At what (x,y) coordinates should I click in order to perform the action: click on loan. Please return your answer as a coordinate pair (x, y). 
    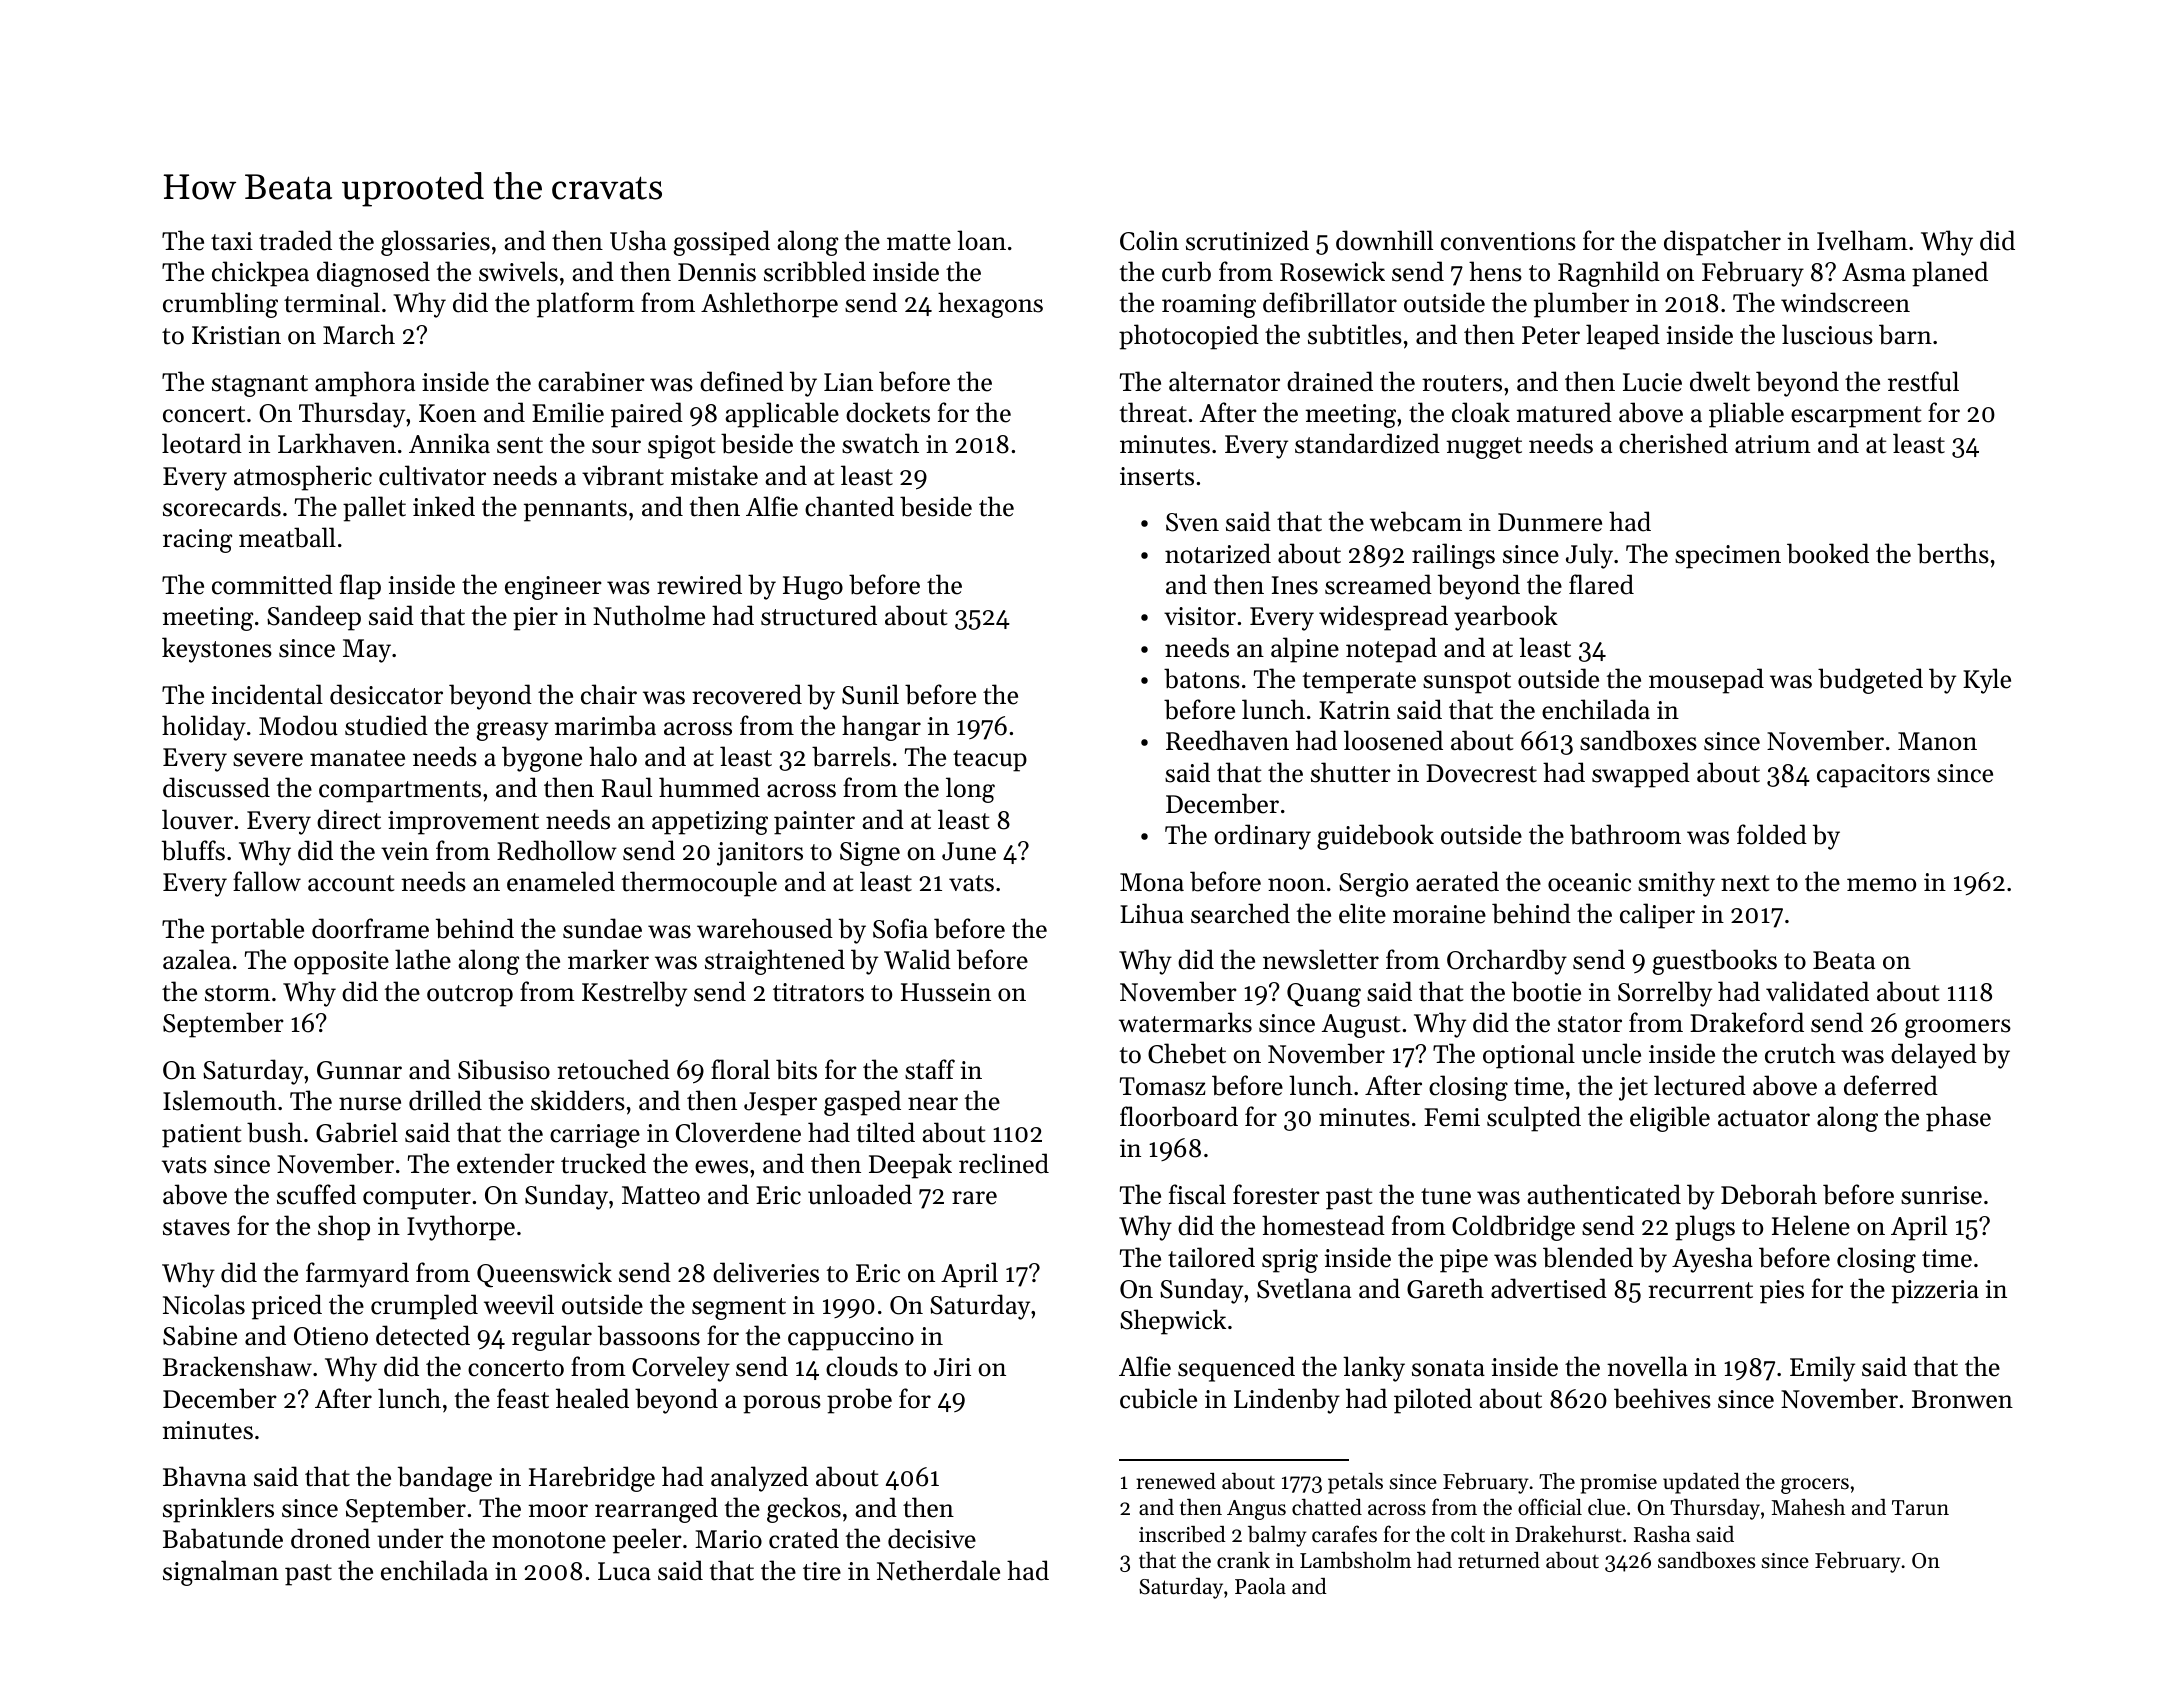
    Looking at the image, I should click on (981, 240).
